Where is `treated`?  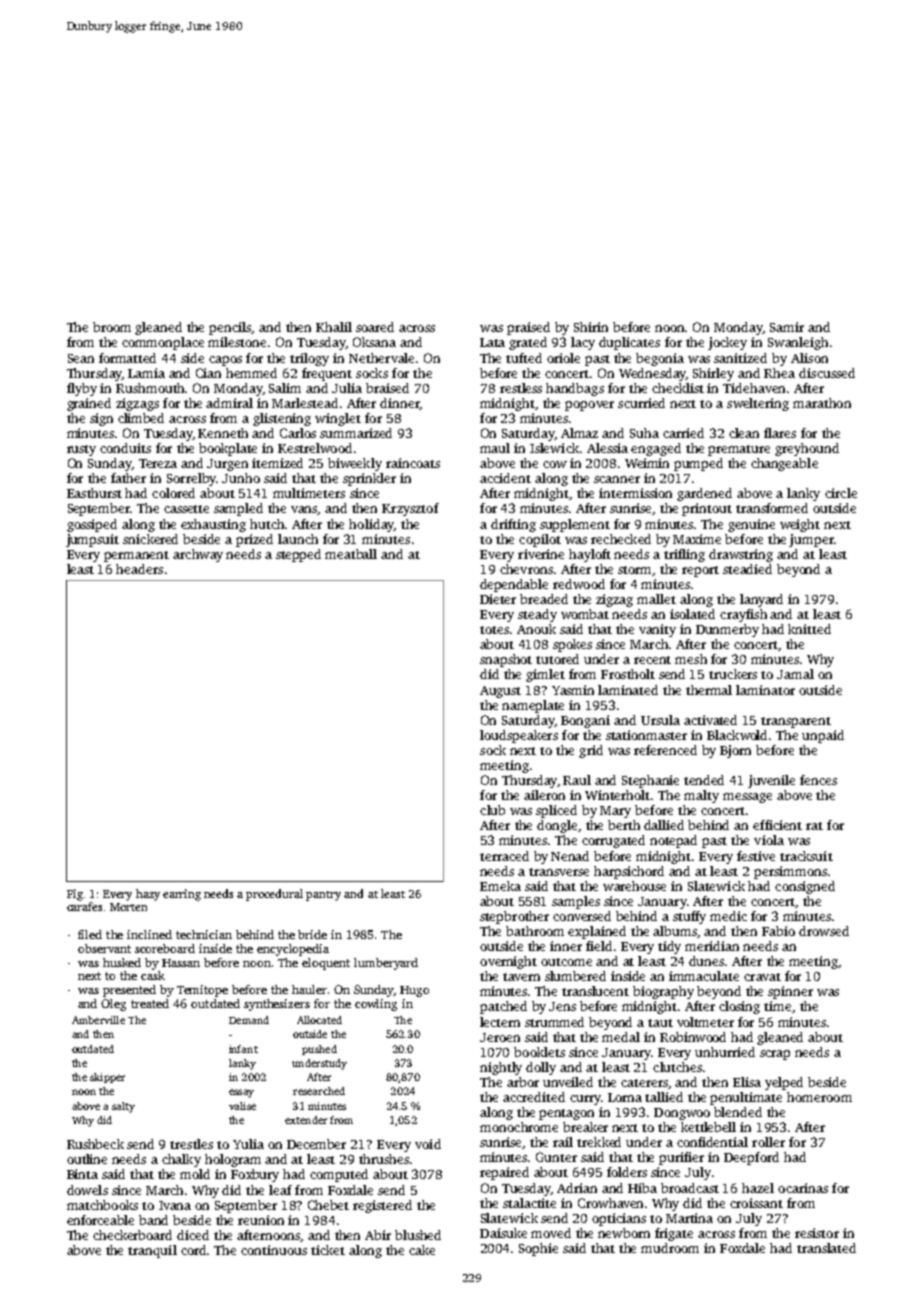 treated is located at coordinates (150, 1003).
